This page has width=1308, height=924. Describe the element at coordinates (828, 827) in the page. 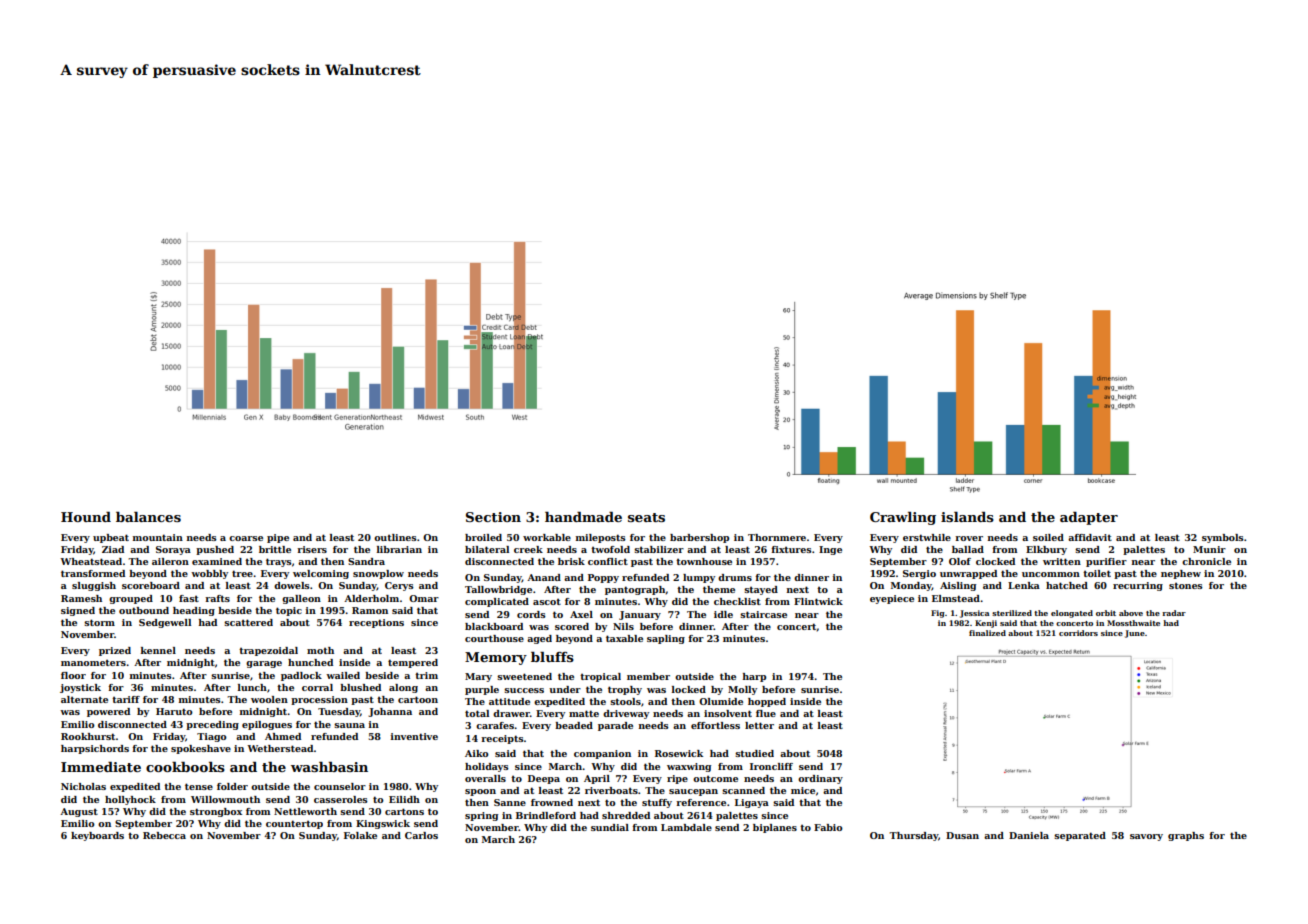

I see `Fabio` at that location.
